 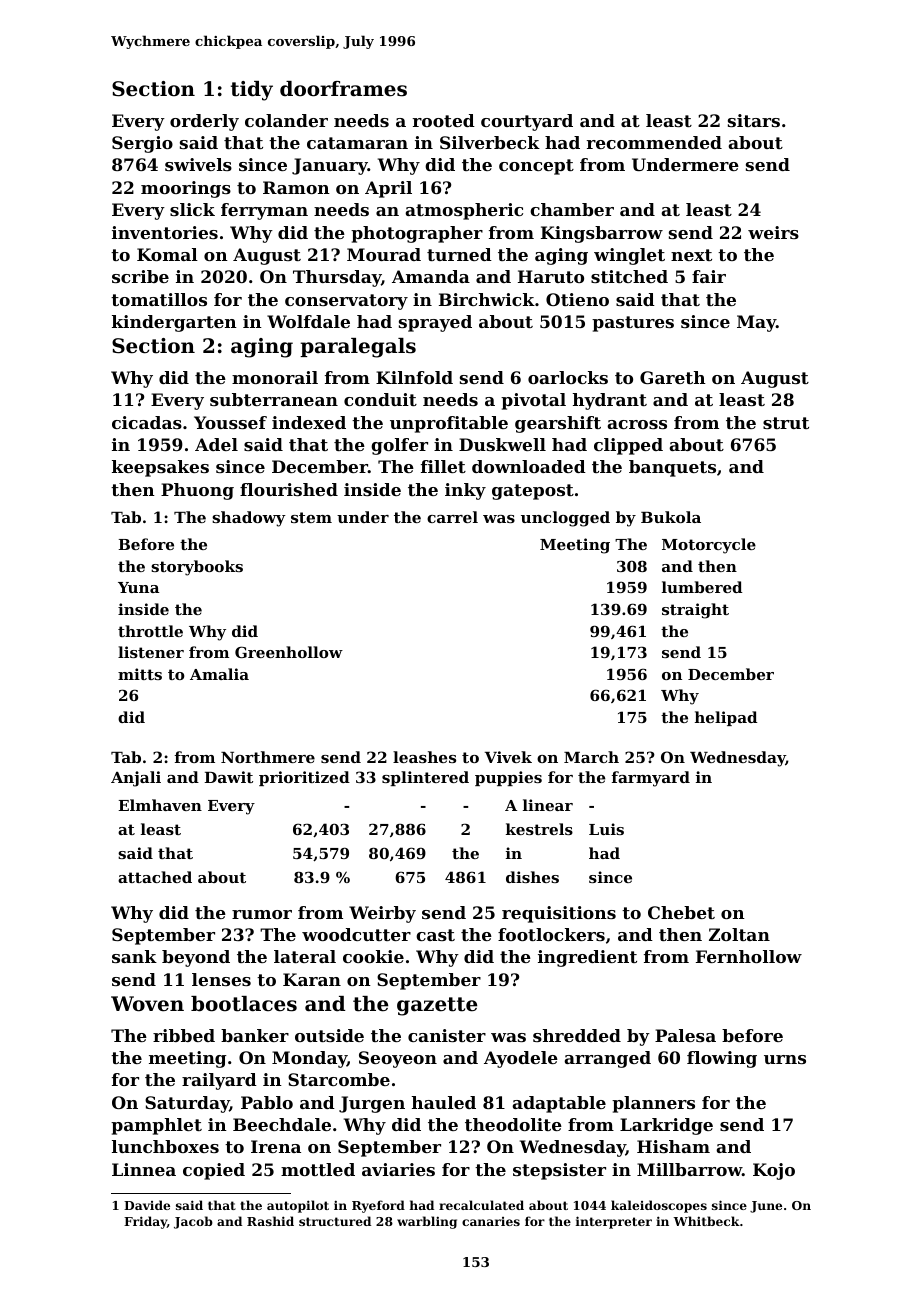 What do you see at coordinates (449, 424) in the image?
I see `unprofitable` at bounding box center [449, 424].
